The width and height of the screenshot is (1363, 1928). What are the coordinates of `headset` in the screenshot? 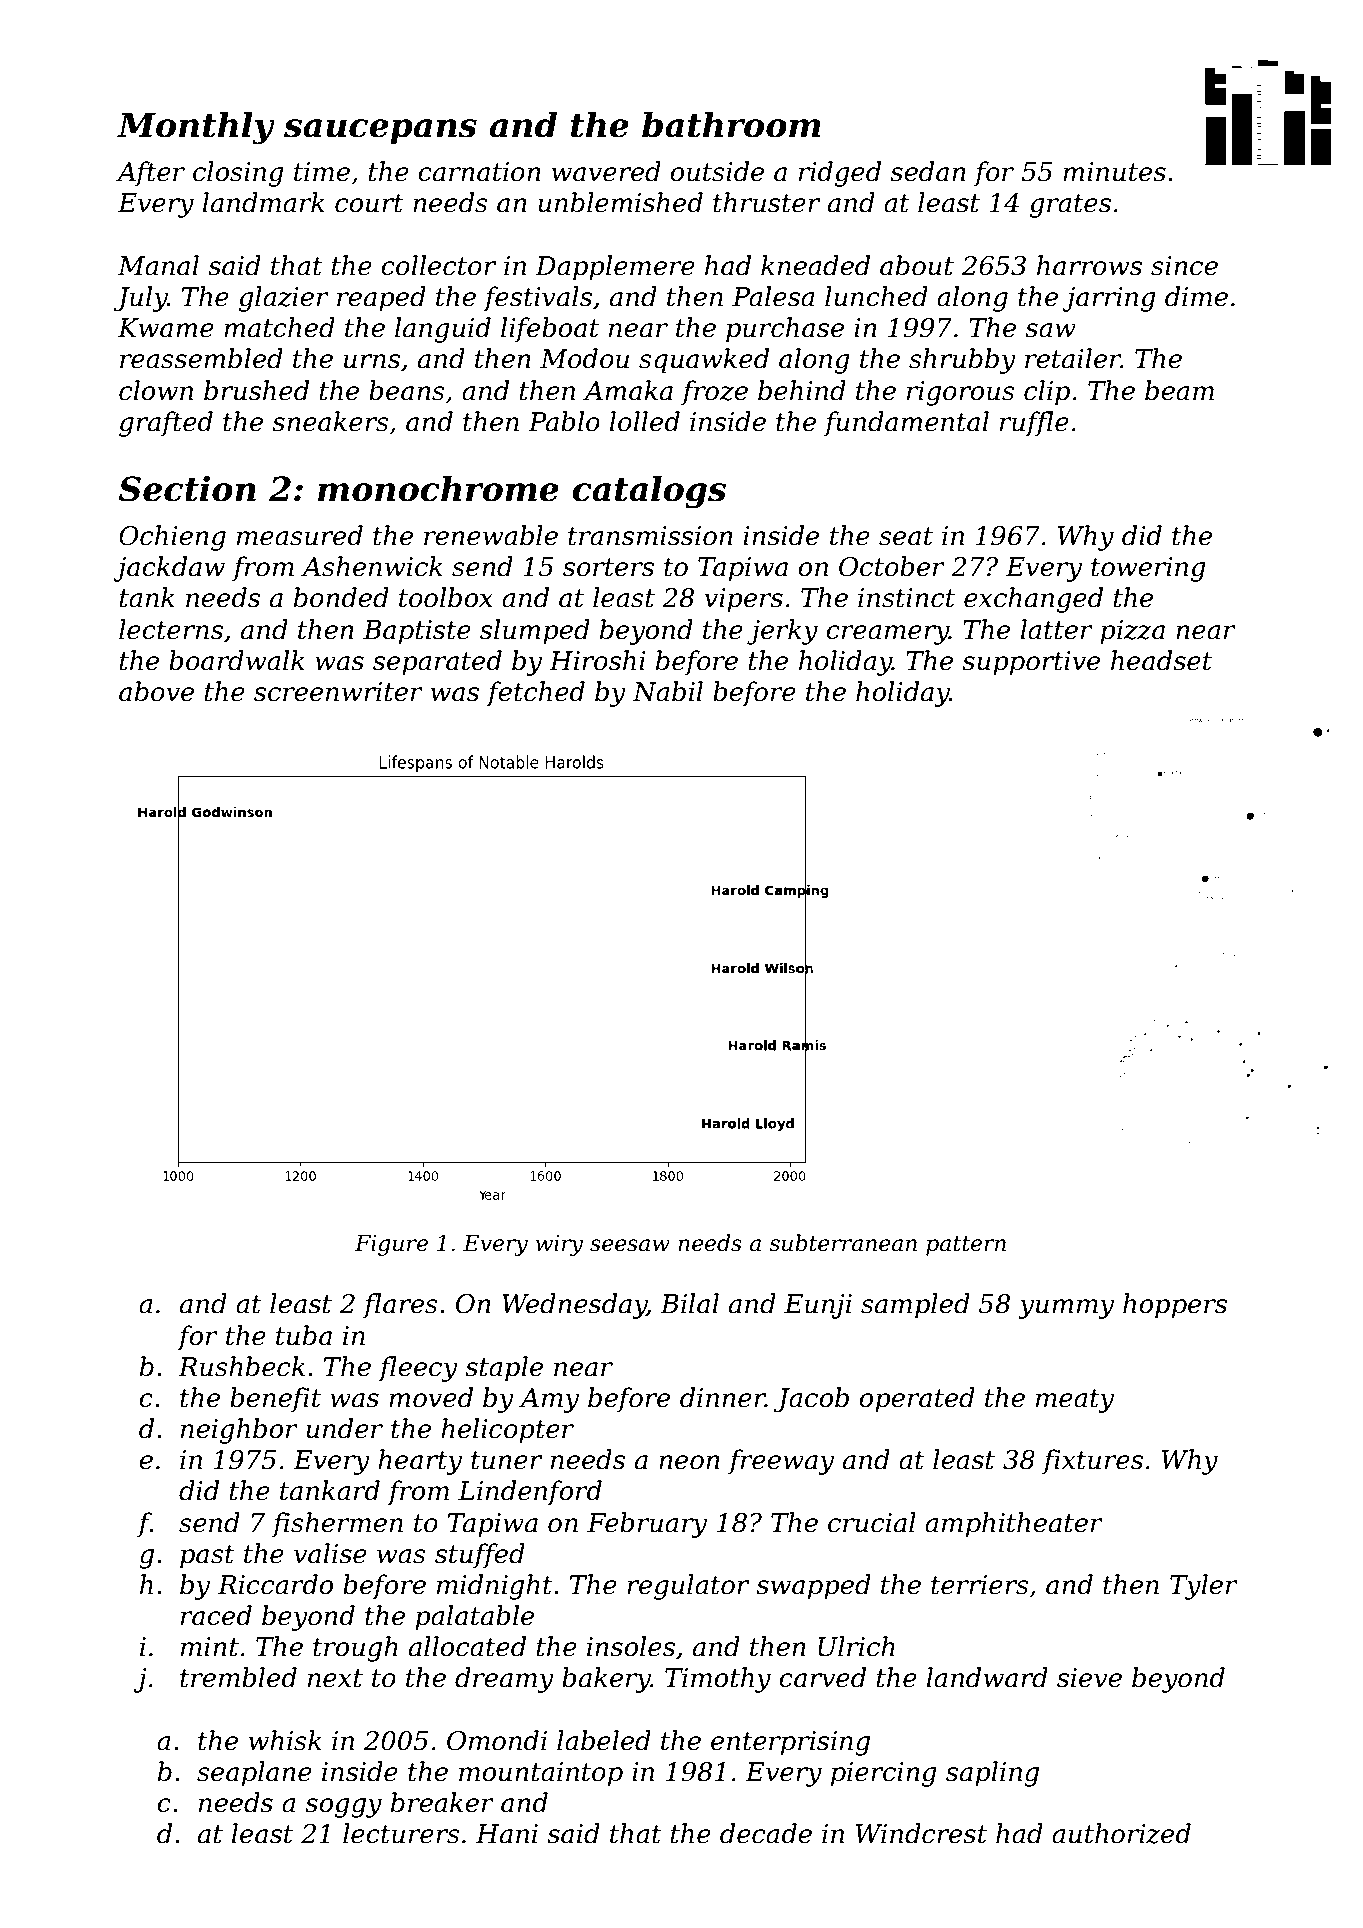 It's located at (1161, 660).
